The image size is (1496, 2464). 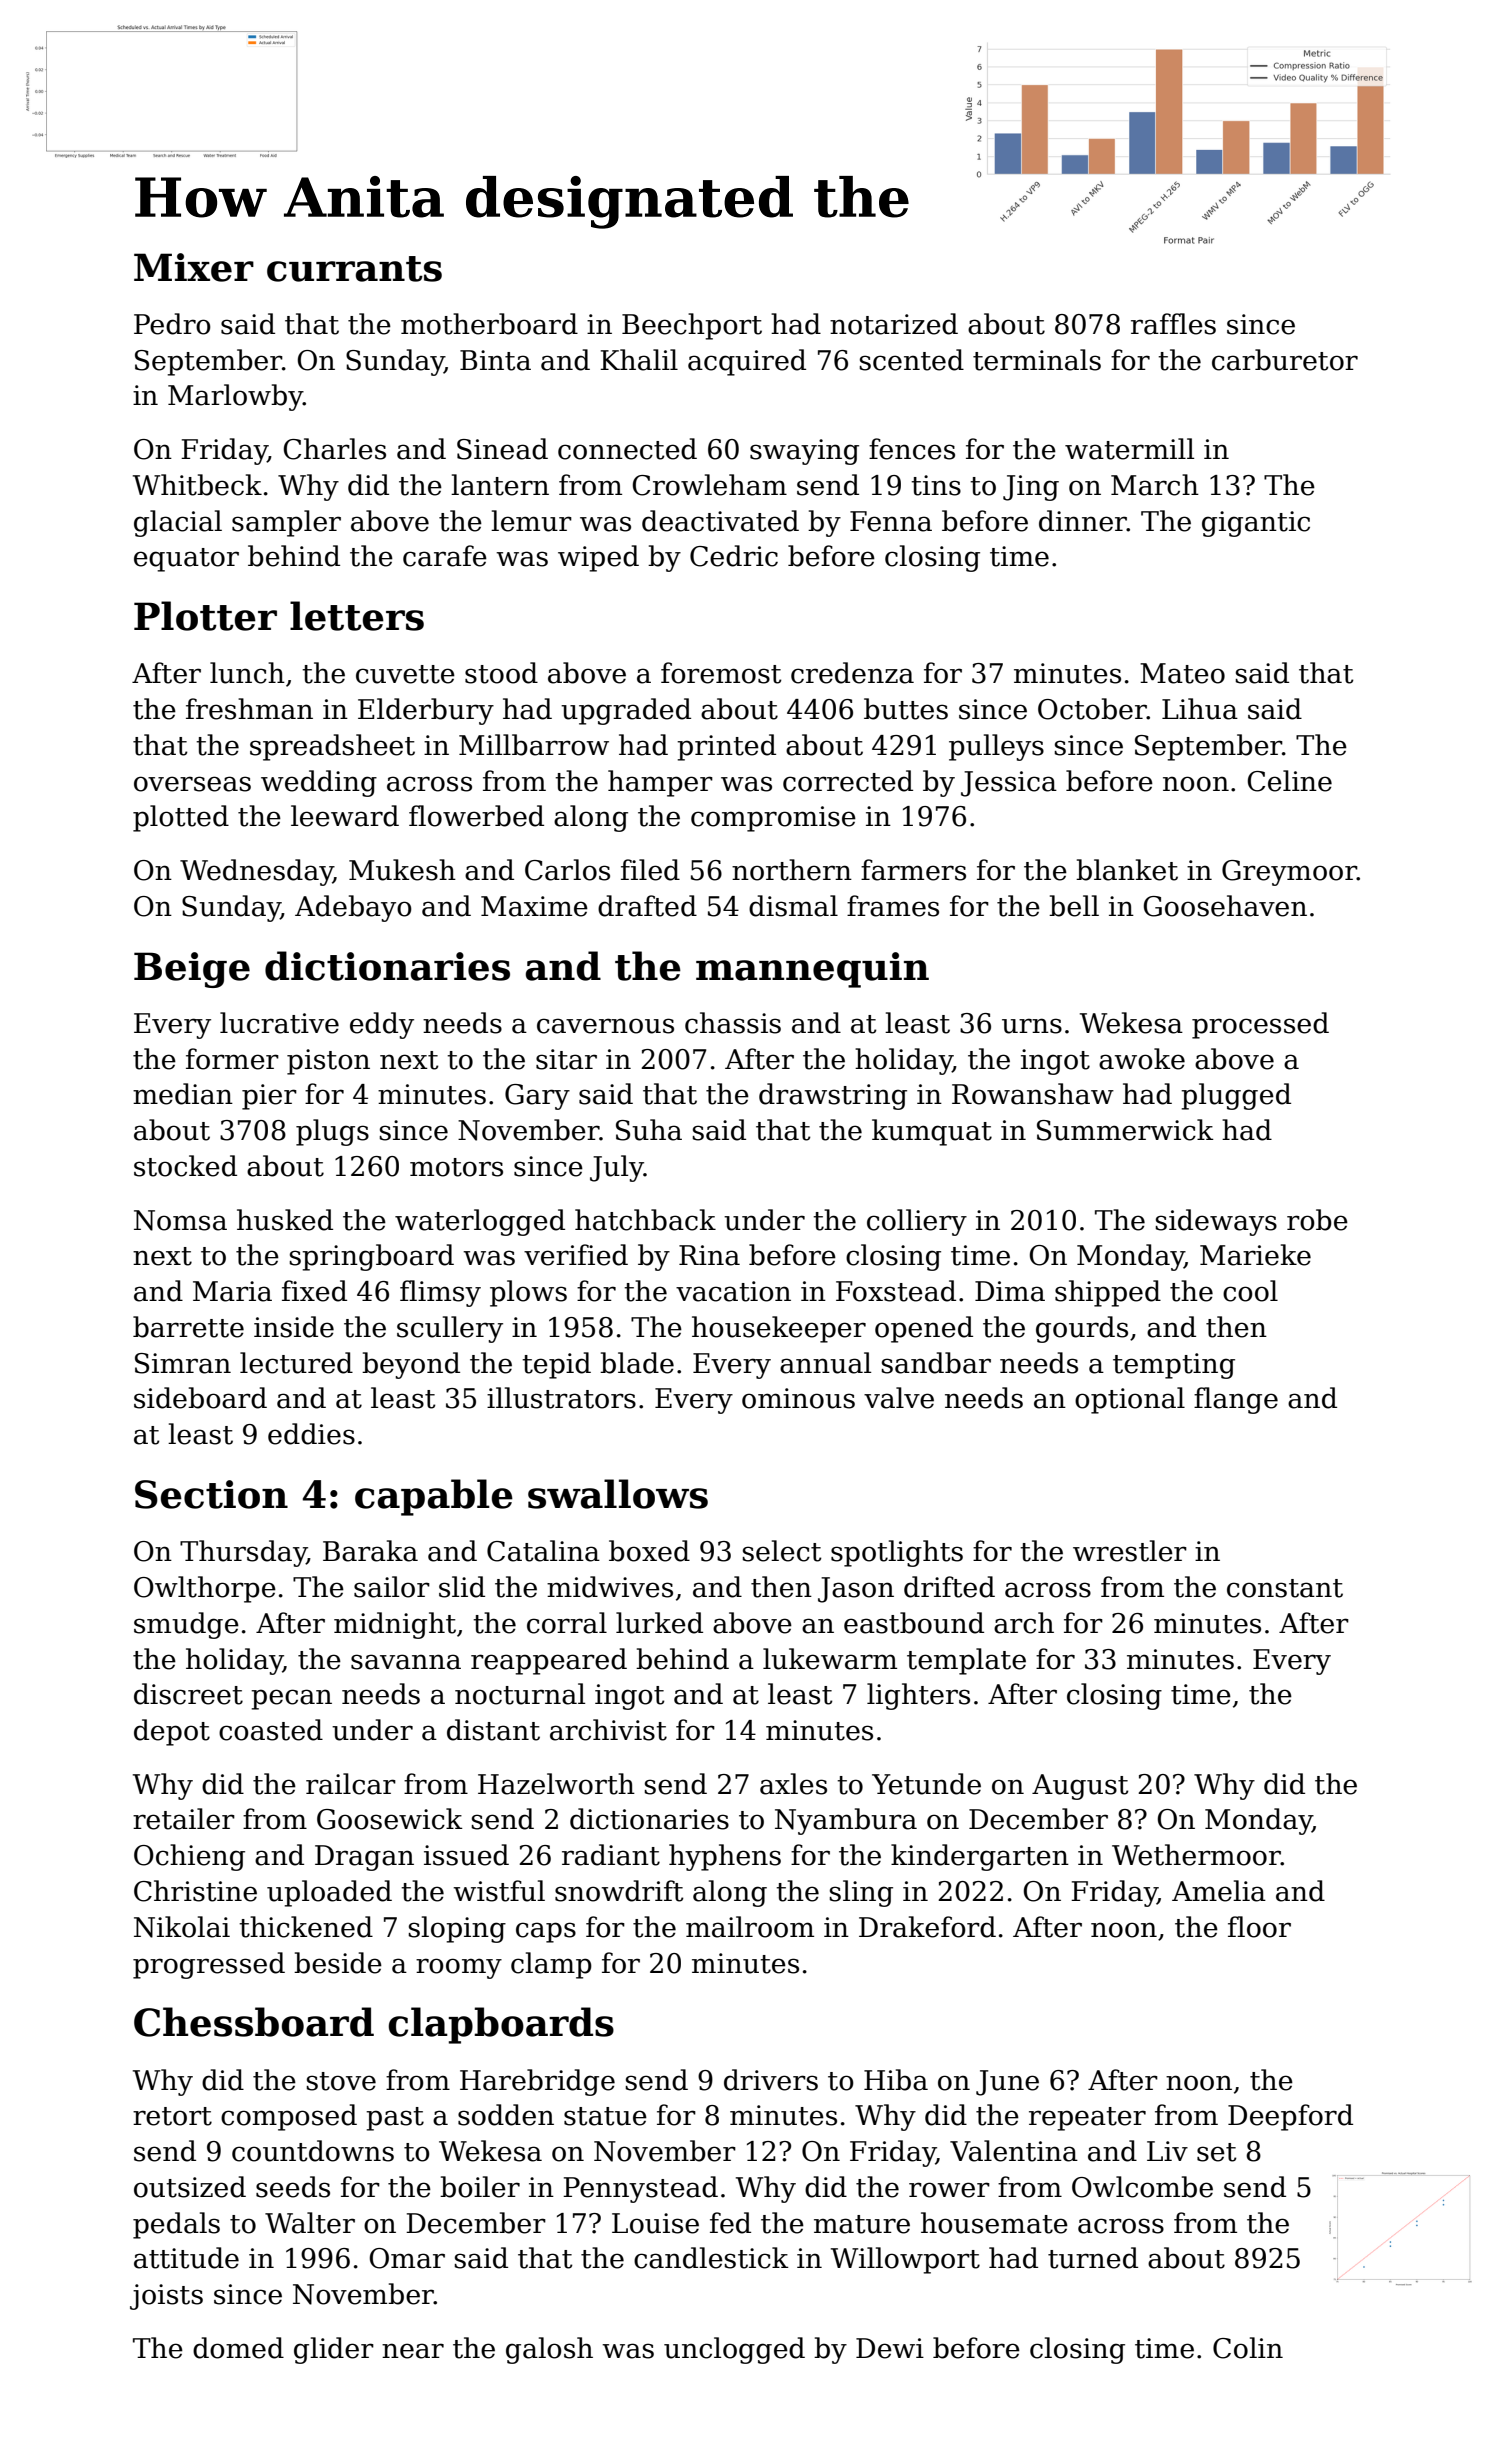 What do you see at coordinates (1037, 360) in the image?
I see `terminals` at bounding box center [1037, 360].
